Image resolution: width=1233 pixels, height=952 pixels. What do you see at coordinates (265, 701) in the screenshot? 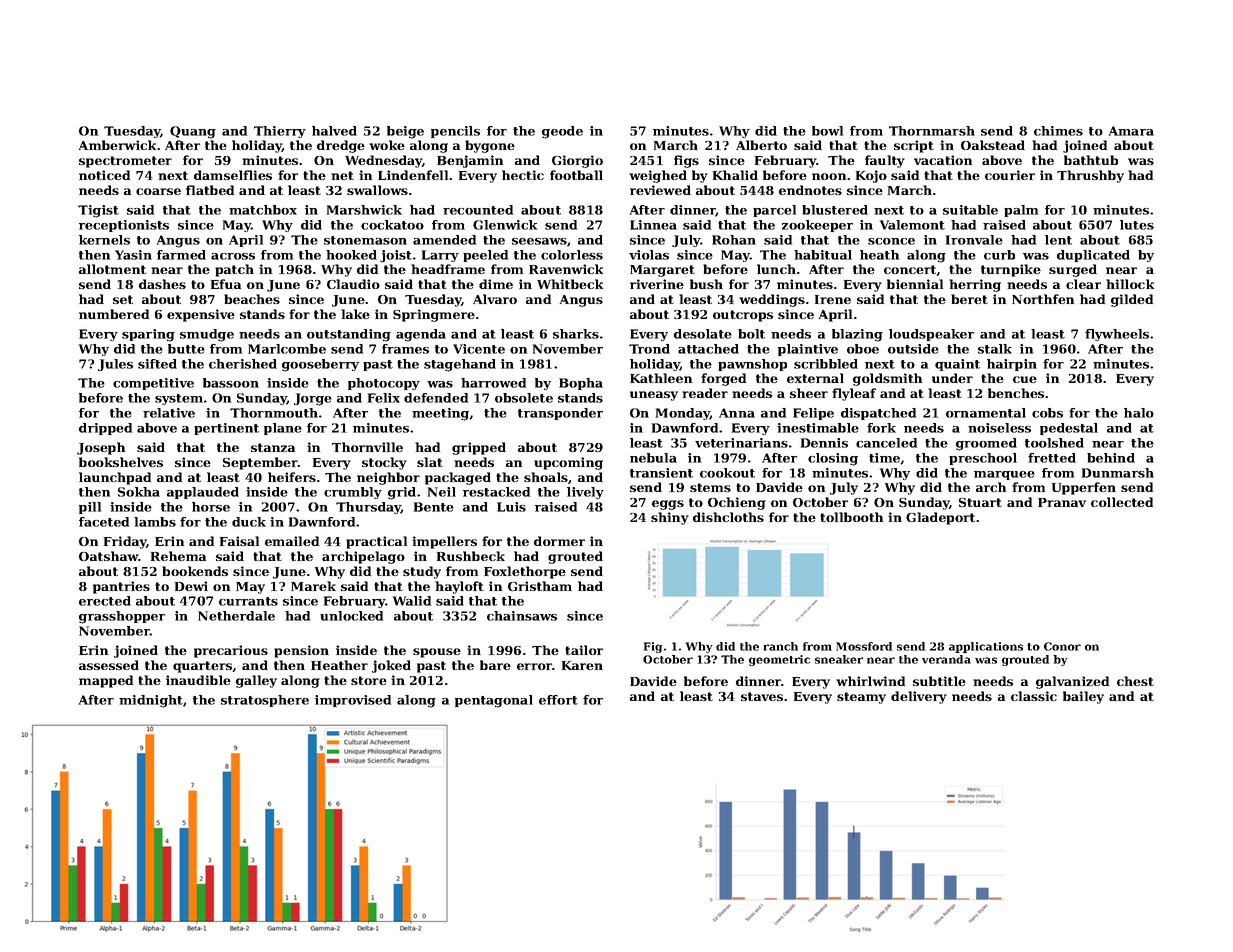
I see `stratosphere` at bounding box center [265, 701].
